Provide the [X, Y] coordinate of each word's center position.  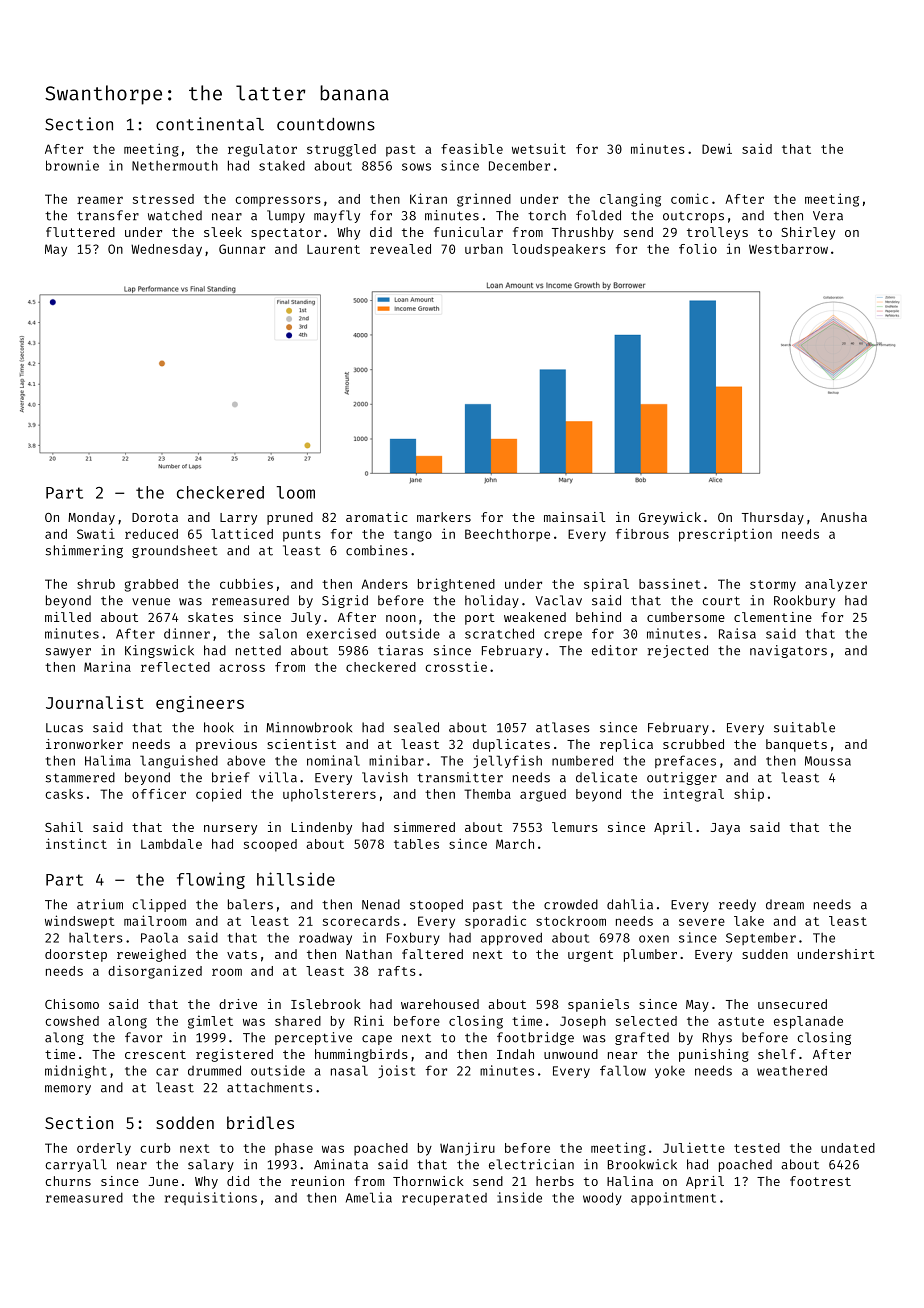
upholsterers [329, 795]
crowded [571, 904]
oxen [654, 939]
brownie [72, 165]
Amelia [369, 1197]
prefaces [685, 761]
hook [219, 727]
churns [68, 1181]
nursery [230, 830]
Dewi [717, 148]
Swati [96, 533]
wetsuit [539, 148]
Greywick [670, 518]
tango [413, 536]
